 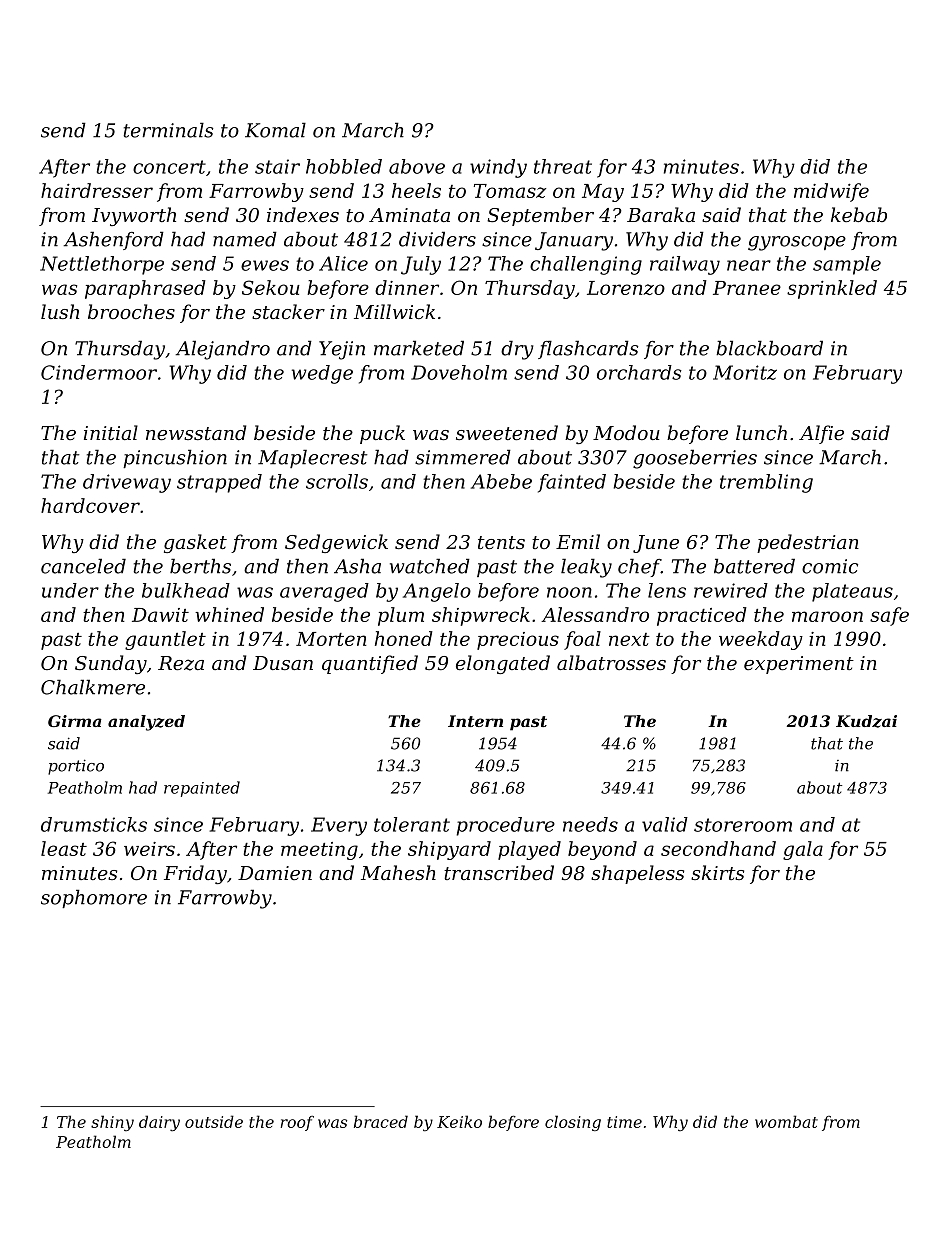 I want to click on ewes, so click(x=265, y=265).
